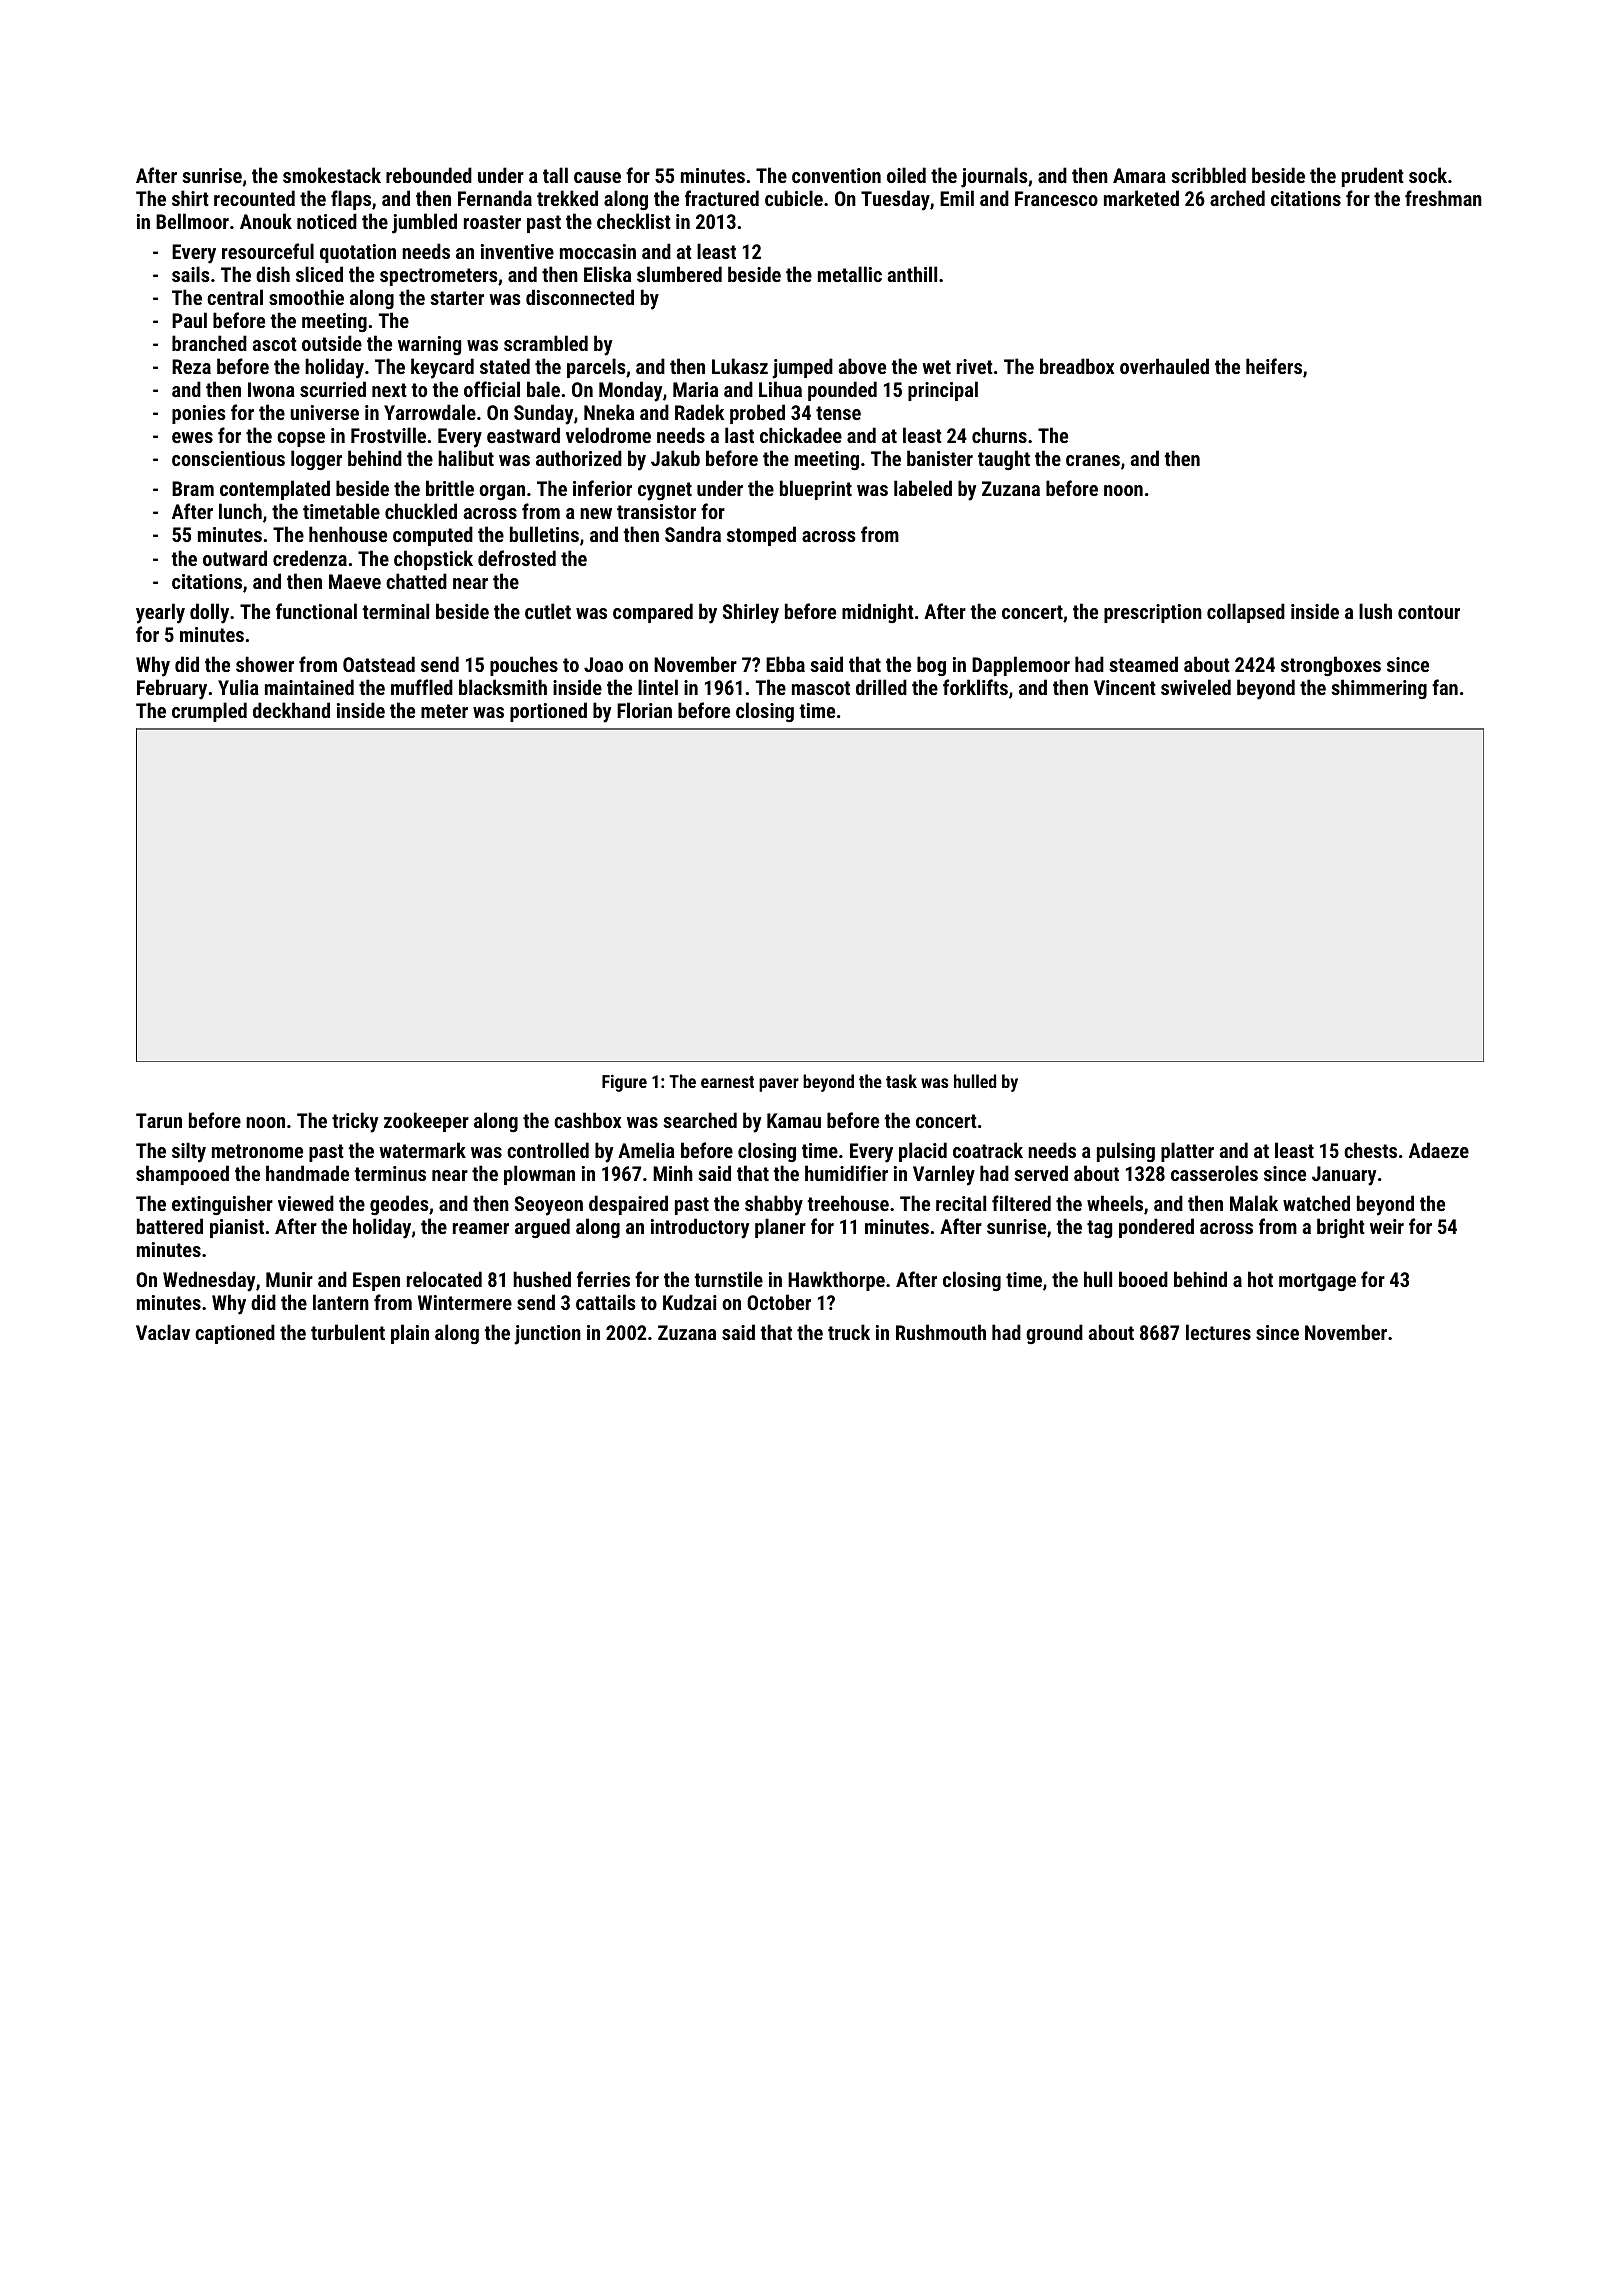 Image resolution: width=1620 pixels, height=2292 pixels. I want to click on Vincent, so click(1125, 687).
